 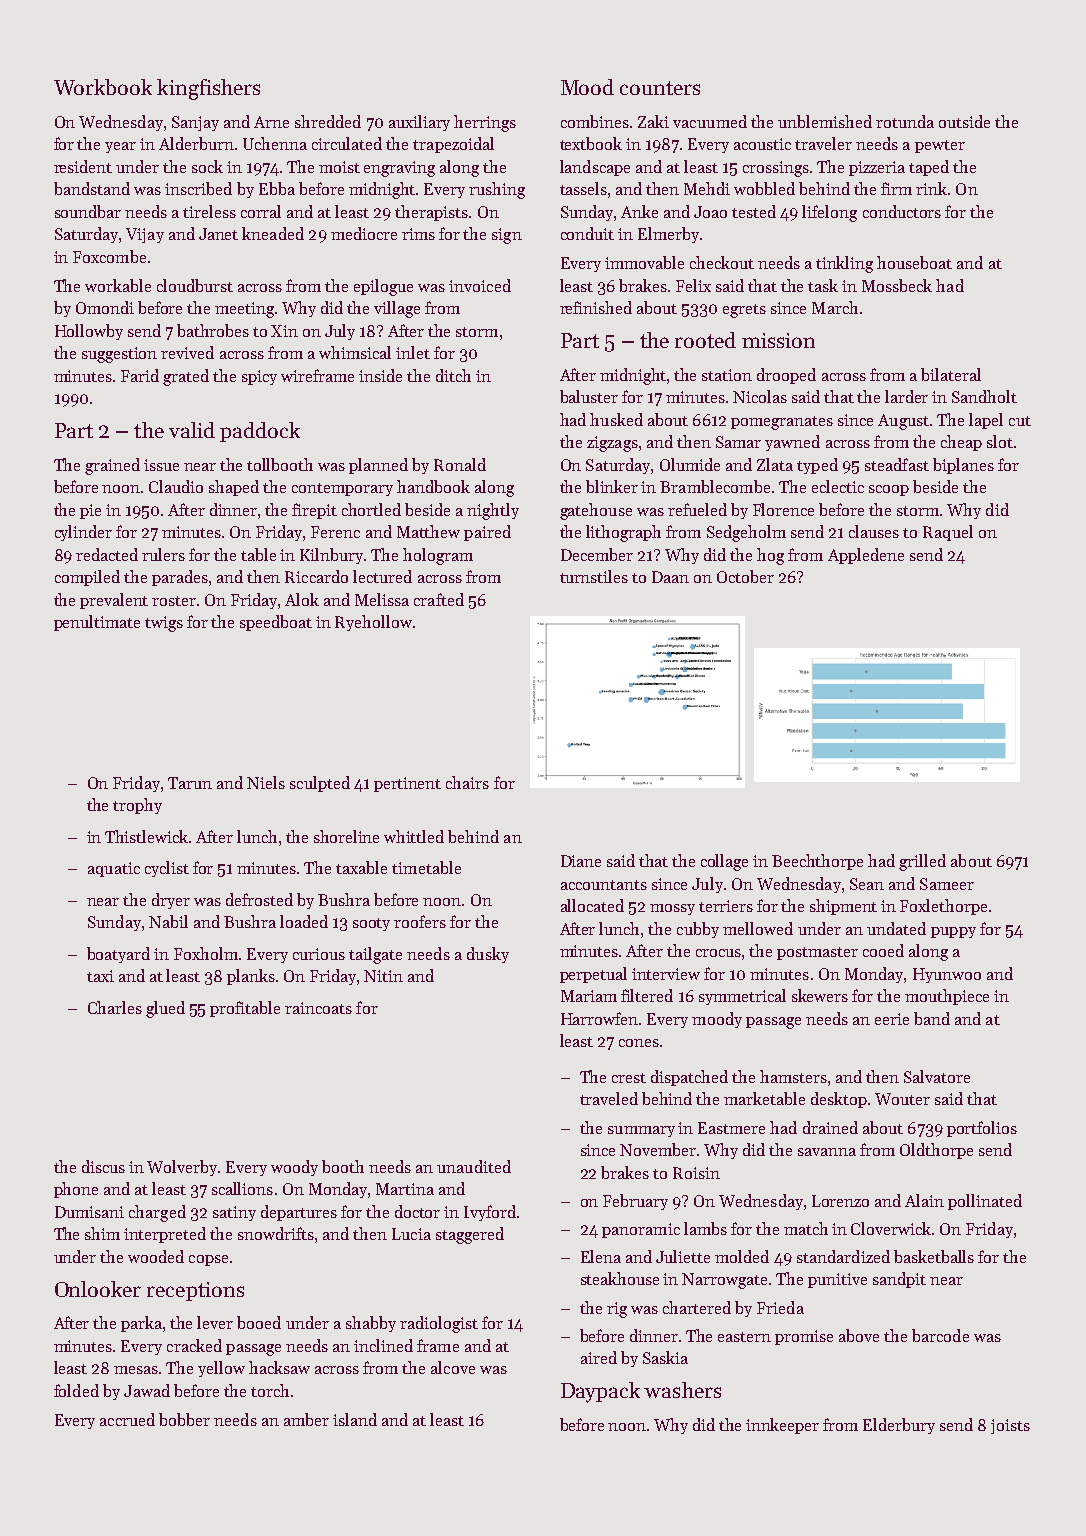 What do you see at coordinates (641, 1131) in the page?
I see `summary` at bounding box center [641, 1131].
